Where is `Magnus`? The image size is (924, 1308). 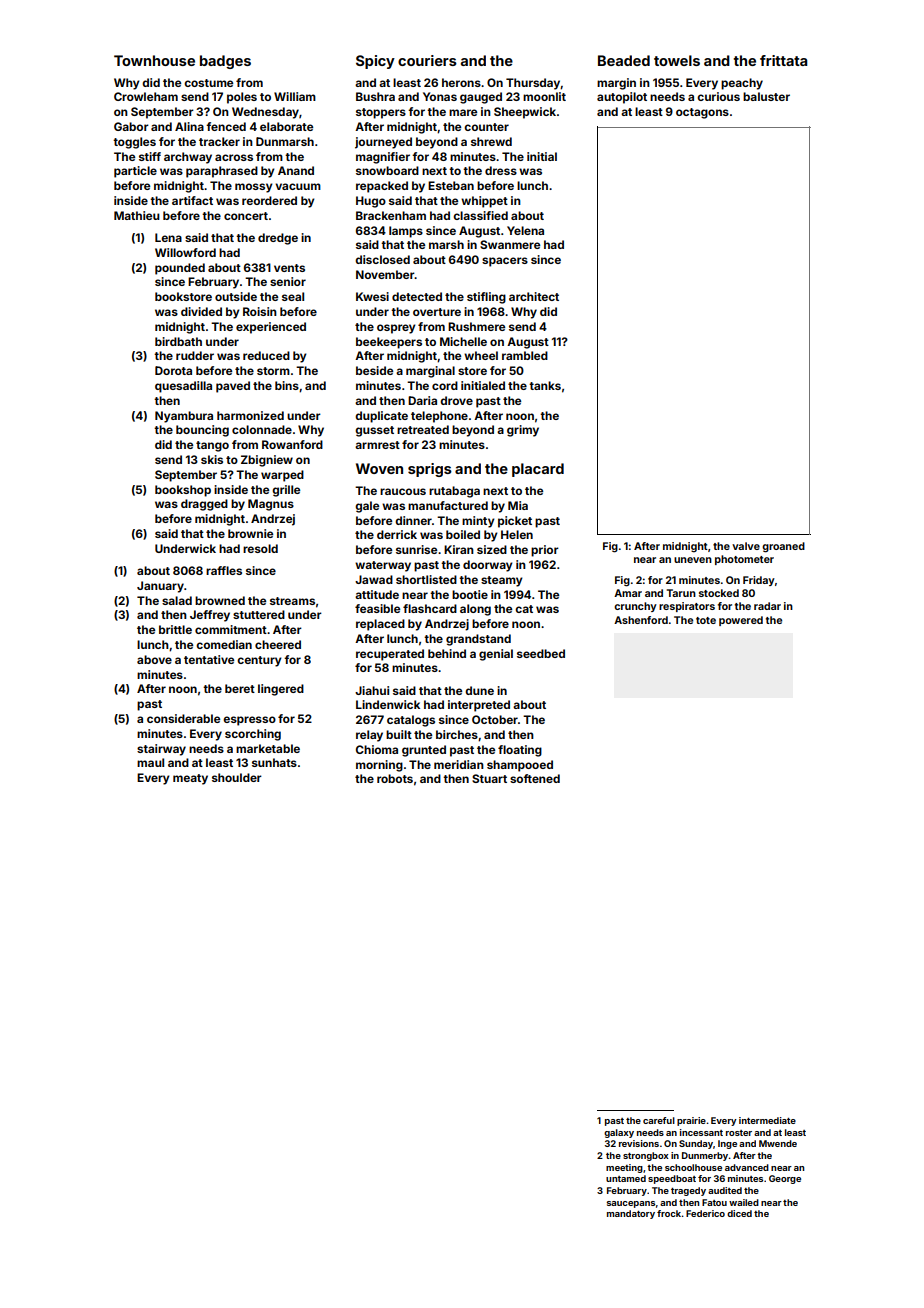
Magnus is located at coordinates (271, 505).
